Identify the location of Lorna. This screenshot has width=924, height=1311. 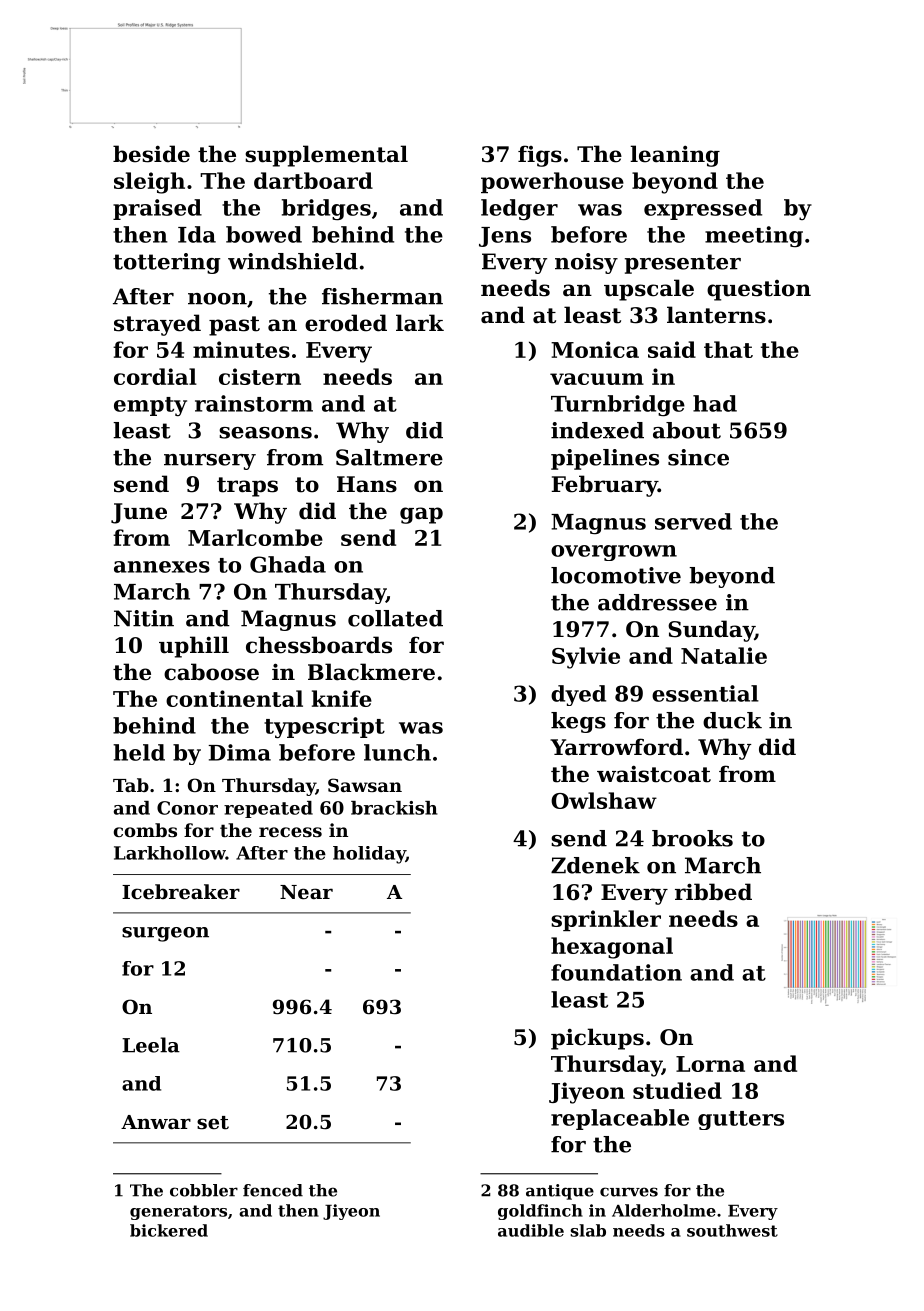
(710, 1064).
